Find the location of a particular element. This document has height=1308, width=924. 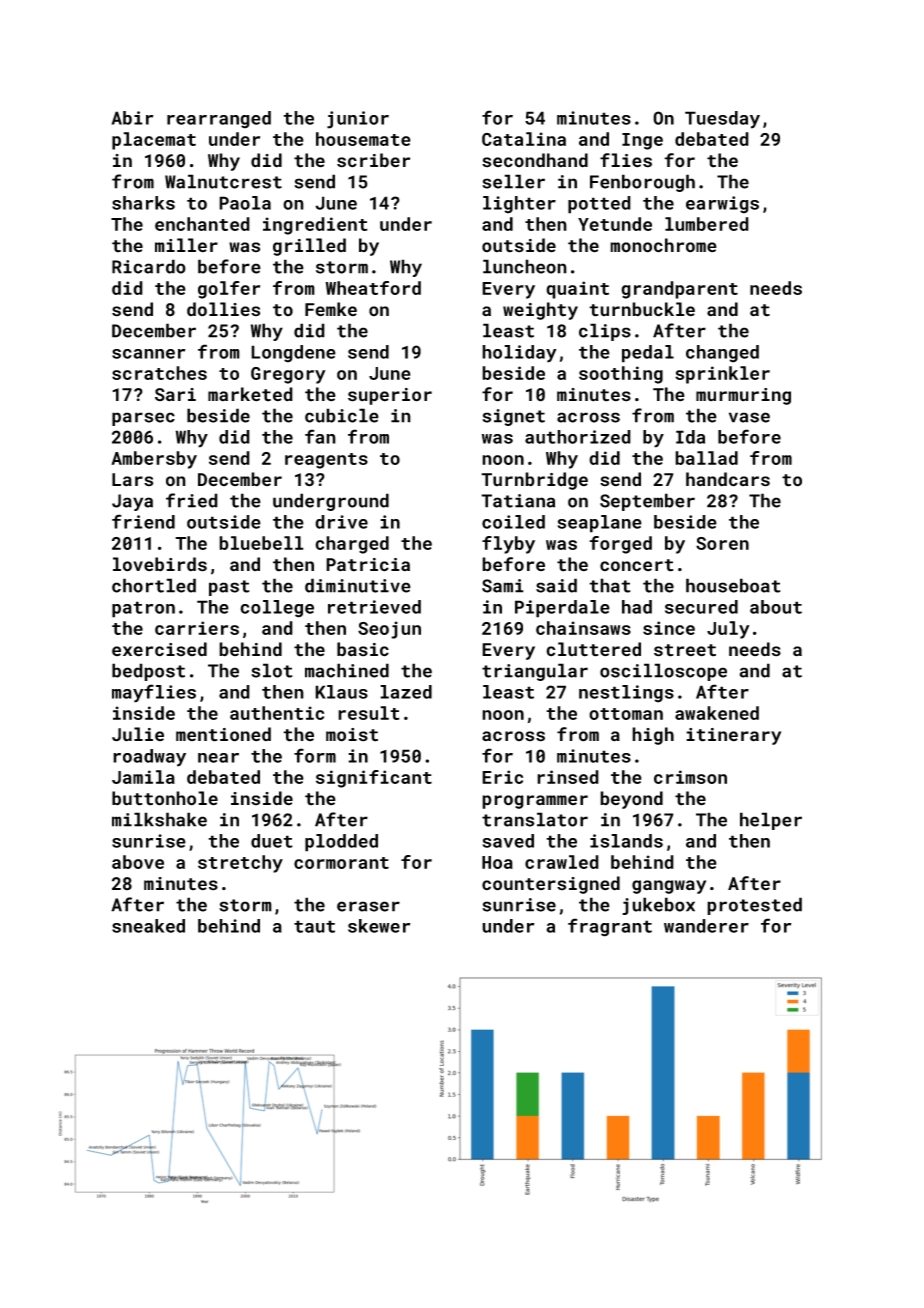

superior is located at coordinates (390, 396).
